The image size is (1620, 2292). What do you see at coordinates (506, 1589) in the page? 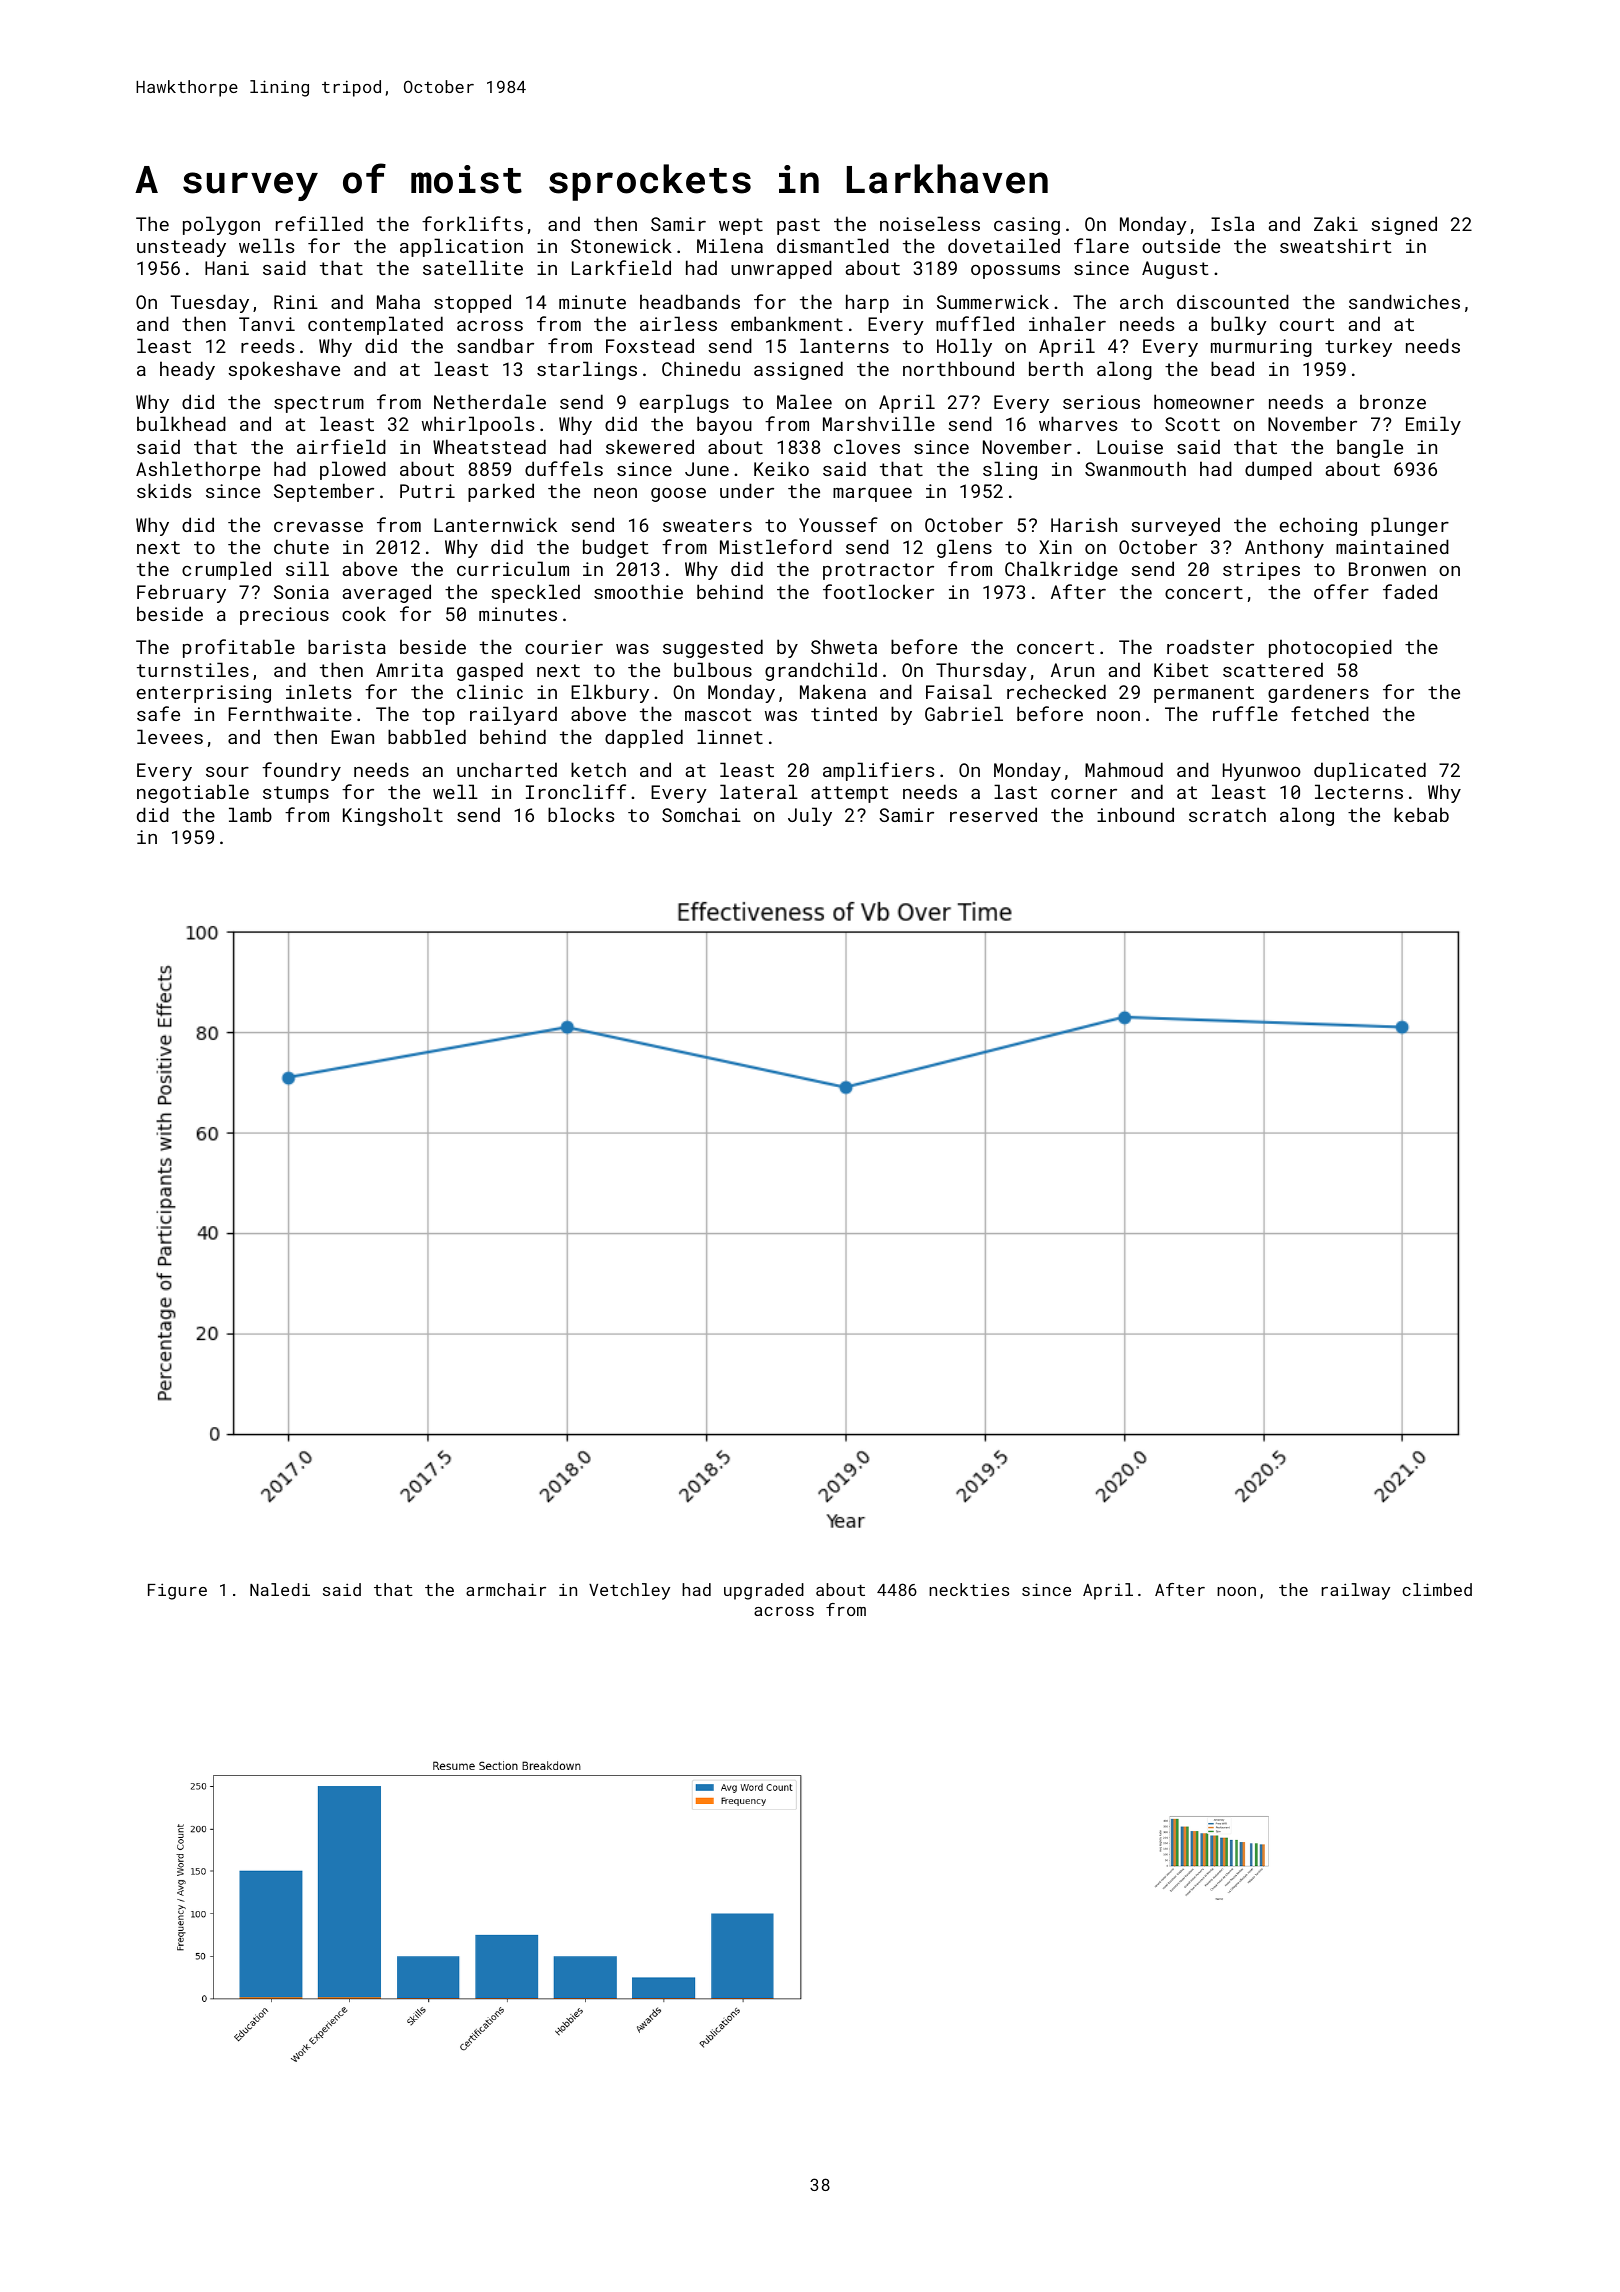
I see `armchair` at bounding box center [506, 1589].
